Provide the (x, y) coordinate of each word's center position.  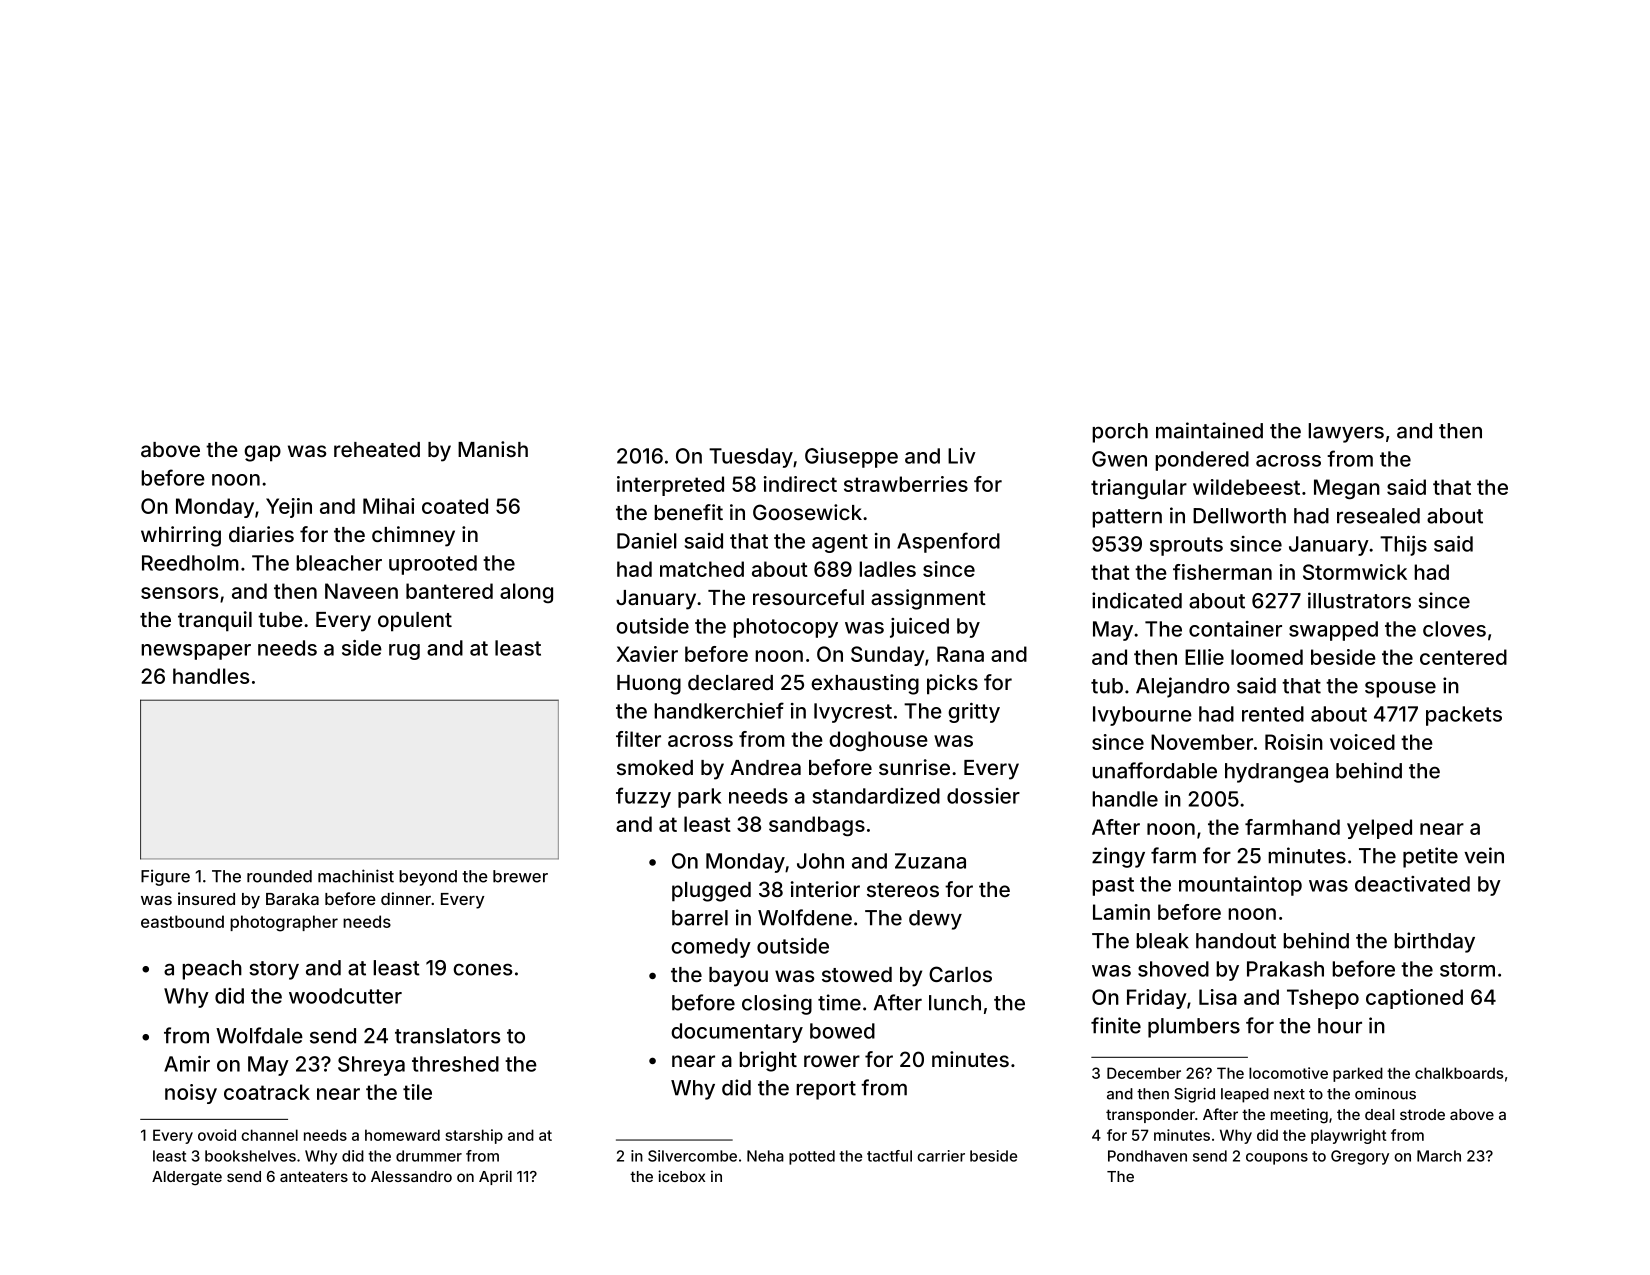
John (820, 861)
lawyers (1346, 433)
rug (404, 652)
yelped (1379, 829)
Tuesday (751, 458)
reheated (377, 449)
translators (447, 1036)
